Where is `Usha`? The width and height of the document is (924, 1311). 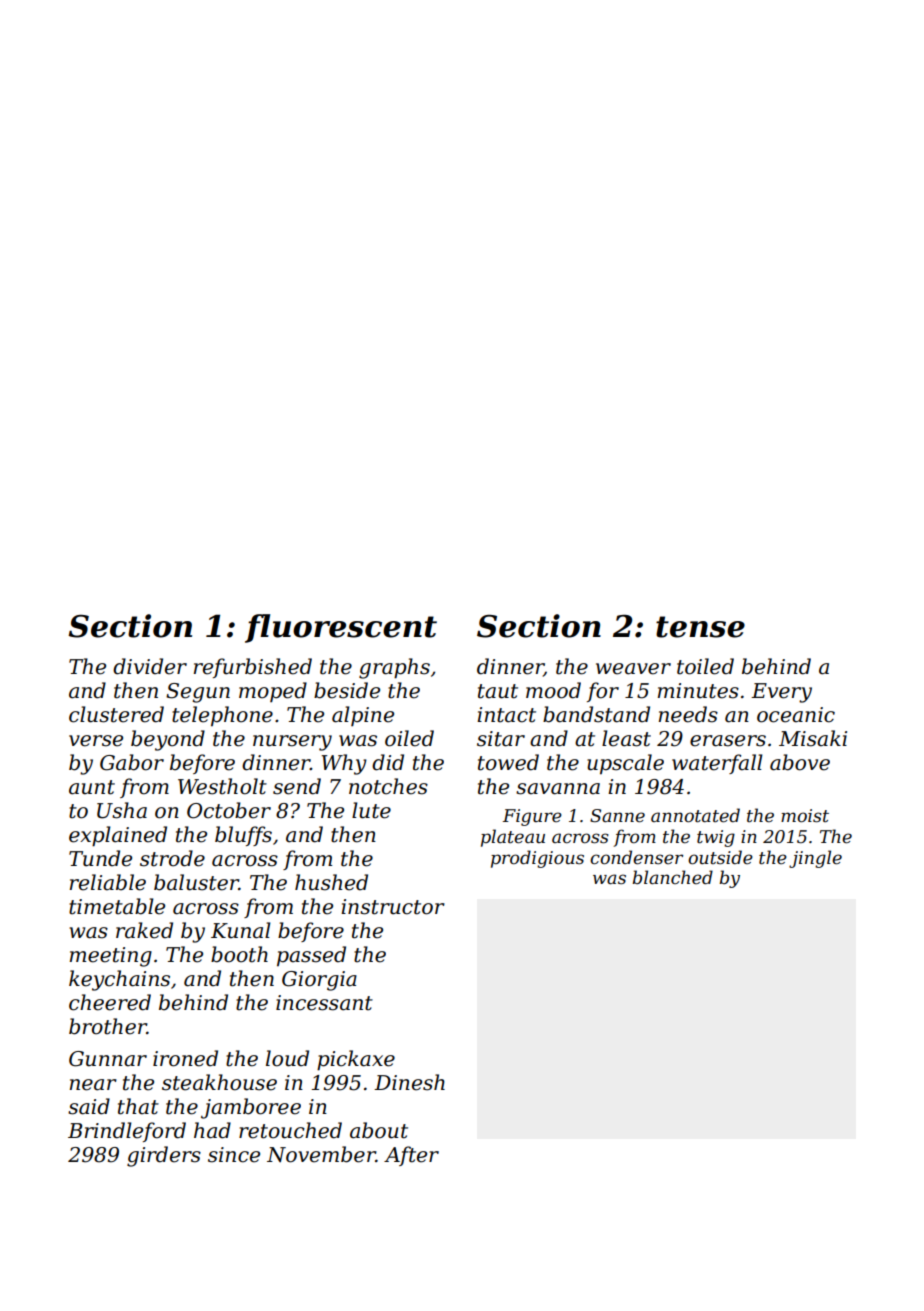
Usha is located at coordinates (122, 810).
